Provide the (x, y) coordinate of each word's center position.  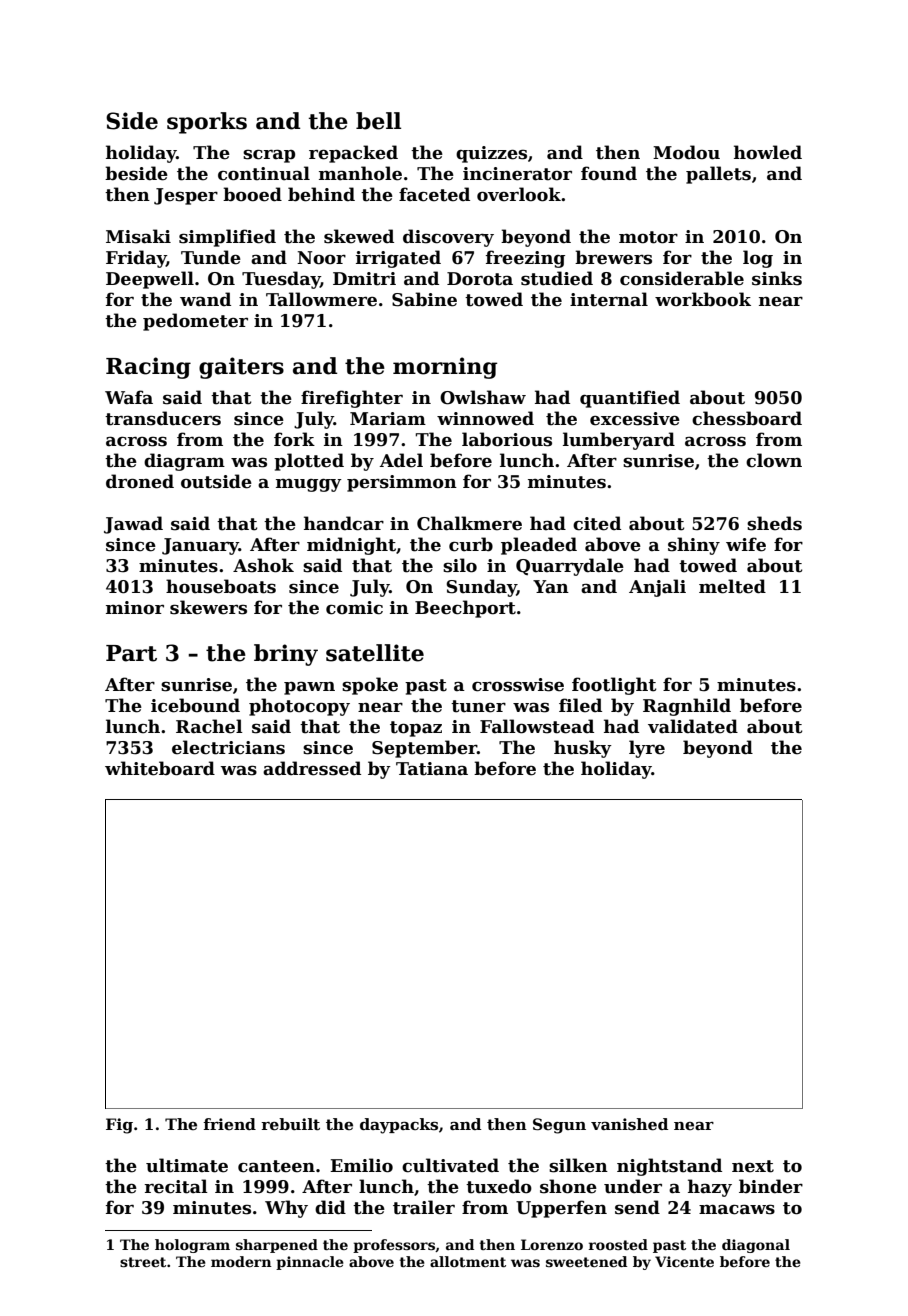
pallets (718, 175)
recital (176, 1186)
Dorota (480, 279)
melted (732, 586)
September (424, 749)
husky (583, 749)
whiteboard (160, 768)
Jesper (186, 196)
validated (693, 726)
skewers (208, 607)
